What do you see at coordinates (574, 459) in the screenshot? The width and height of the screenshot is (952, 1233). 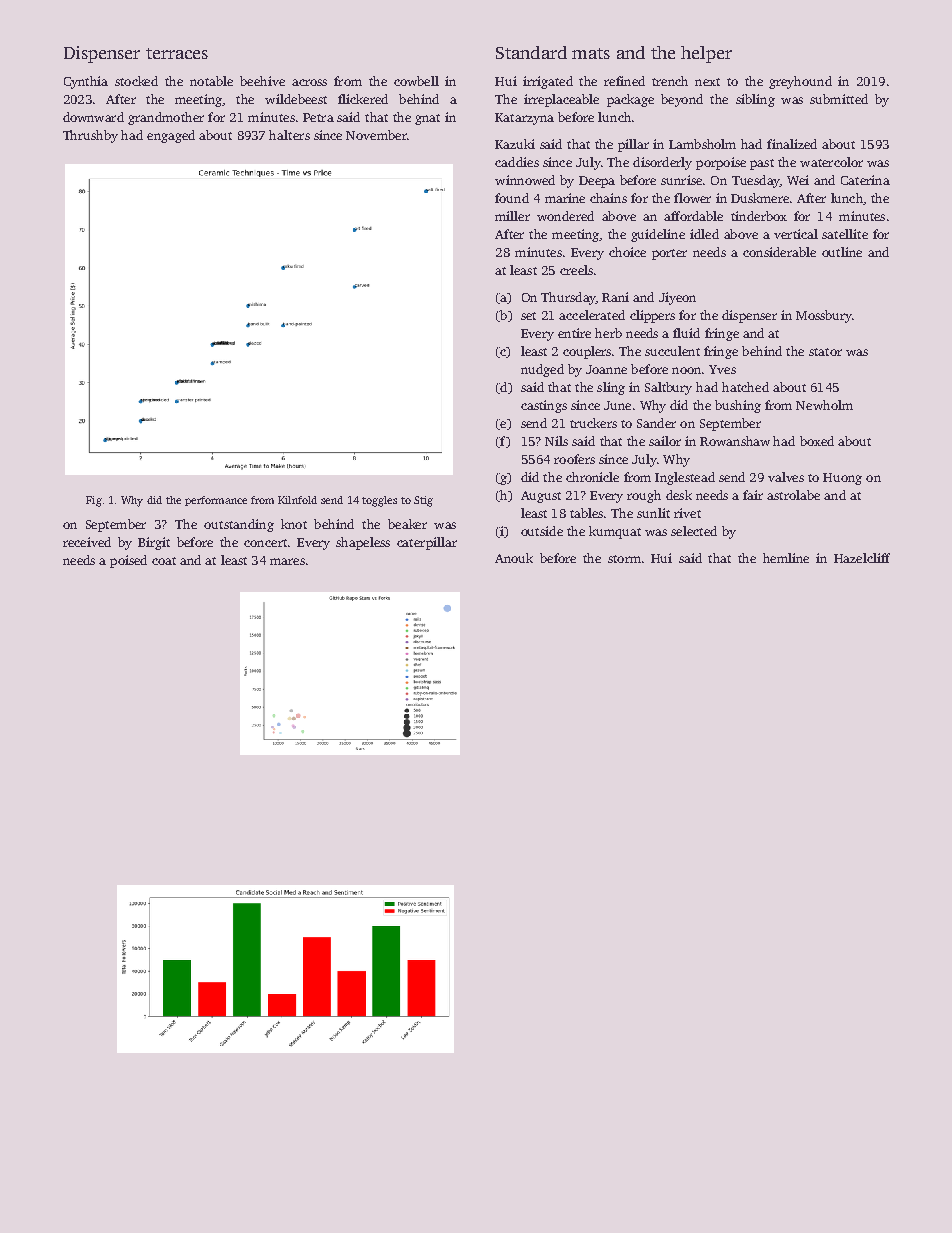 I see `roofers` at bounding box center [574, 459].
